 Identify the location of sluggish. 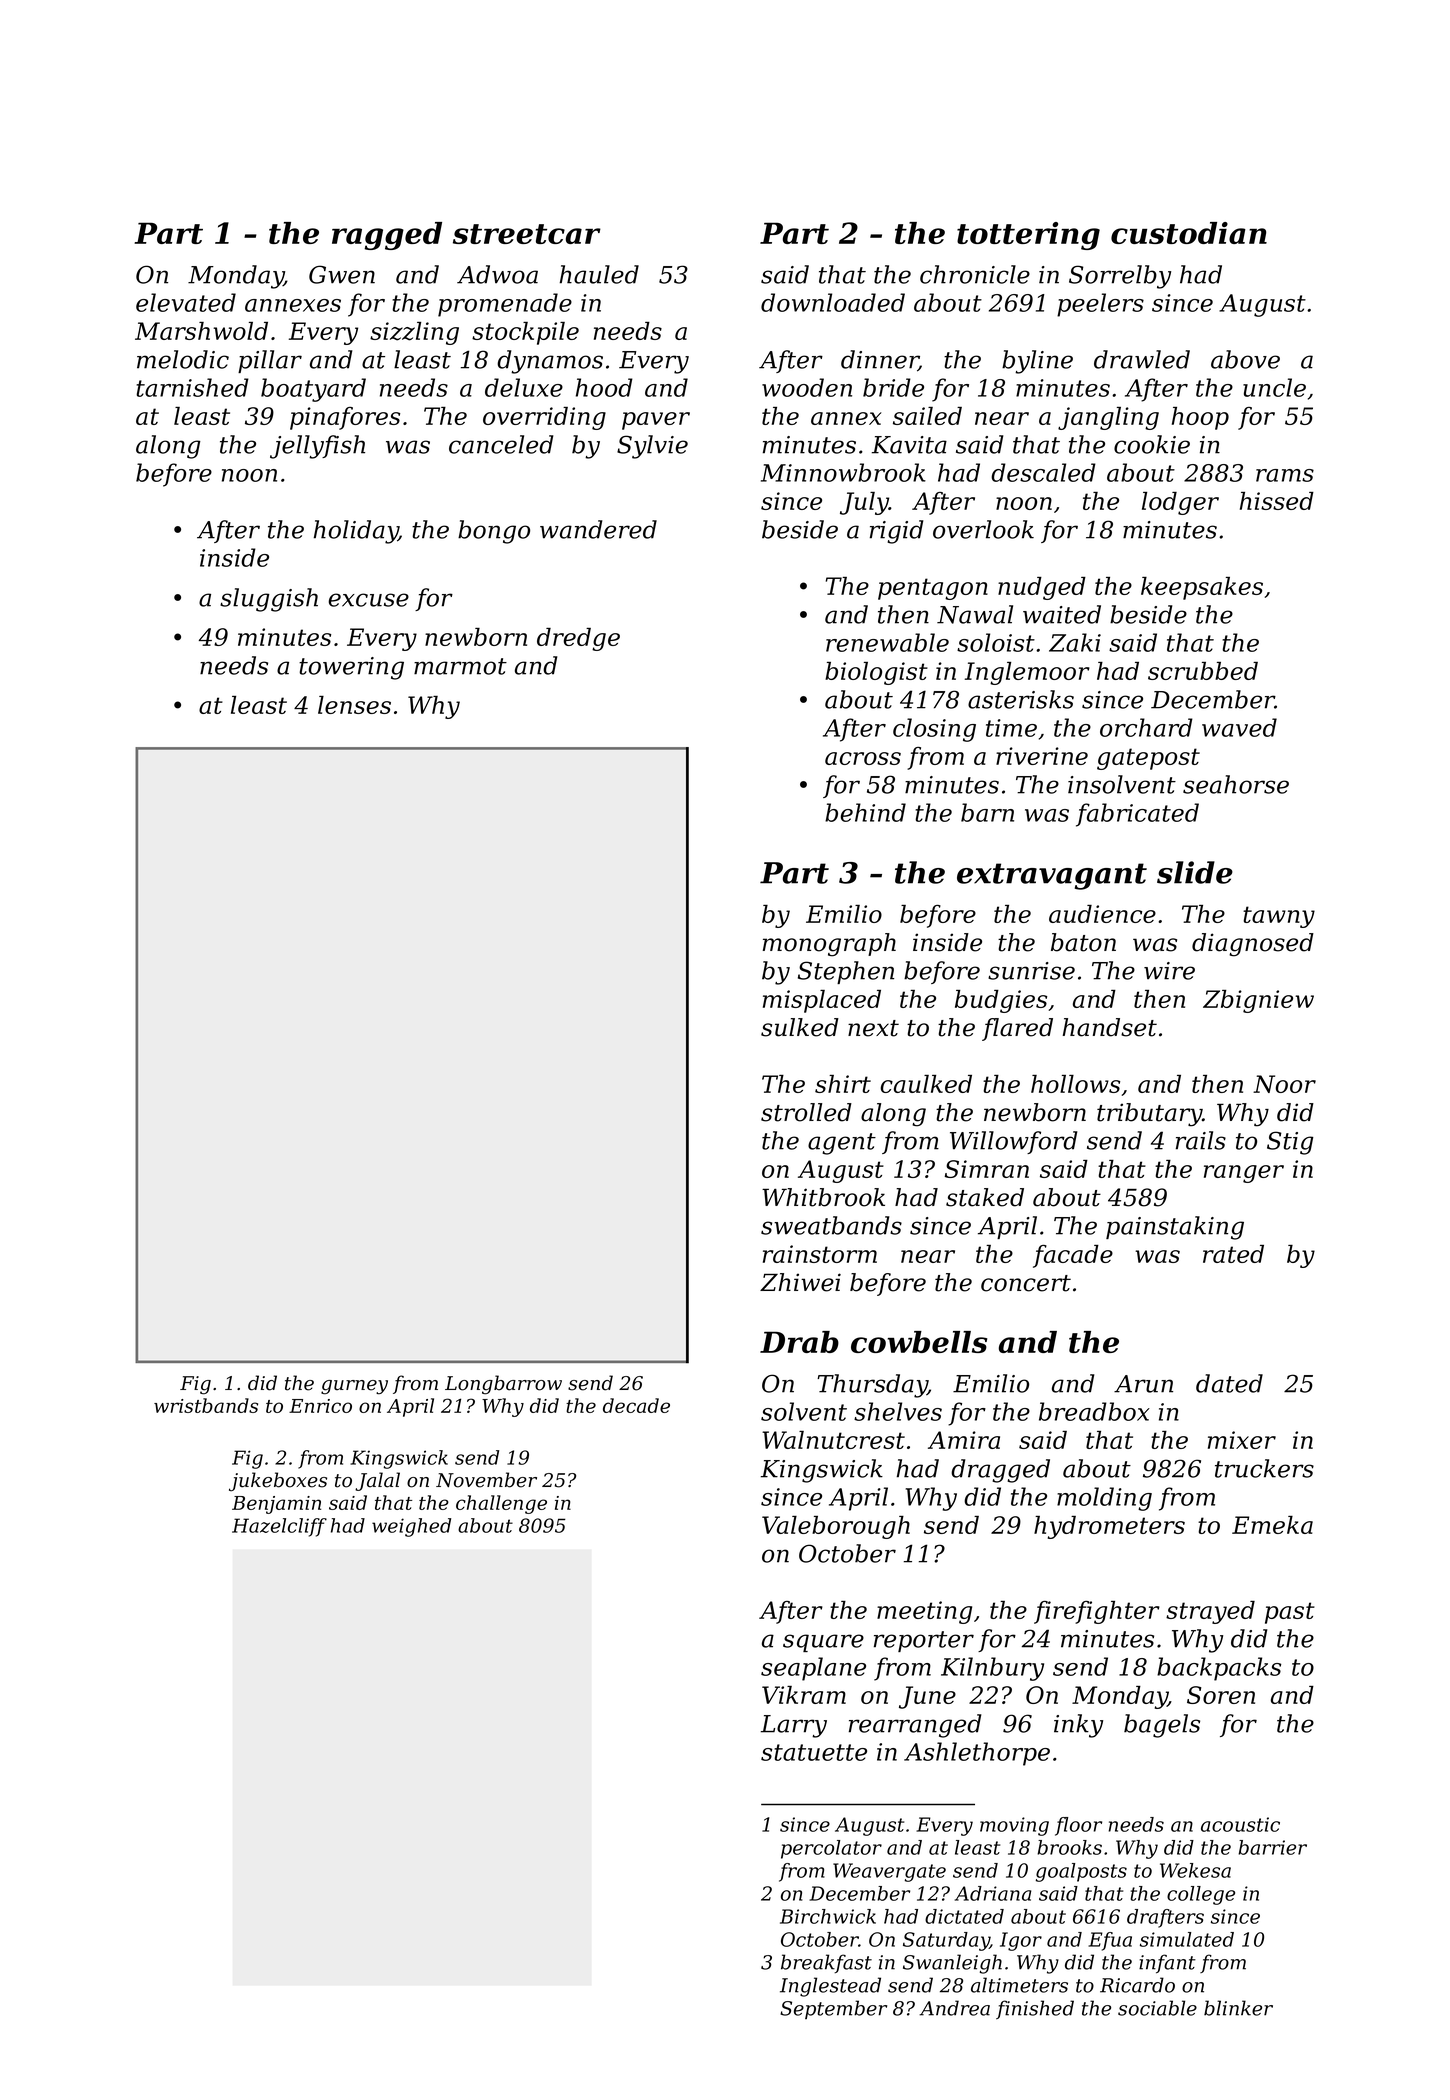
(269, 600).
